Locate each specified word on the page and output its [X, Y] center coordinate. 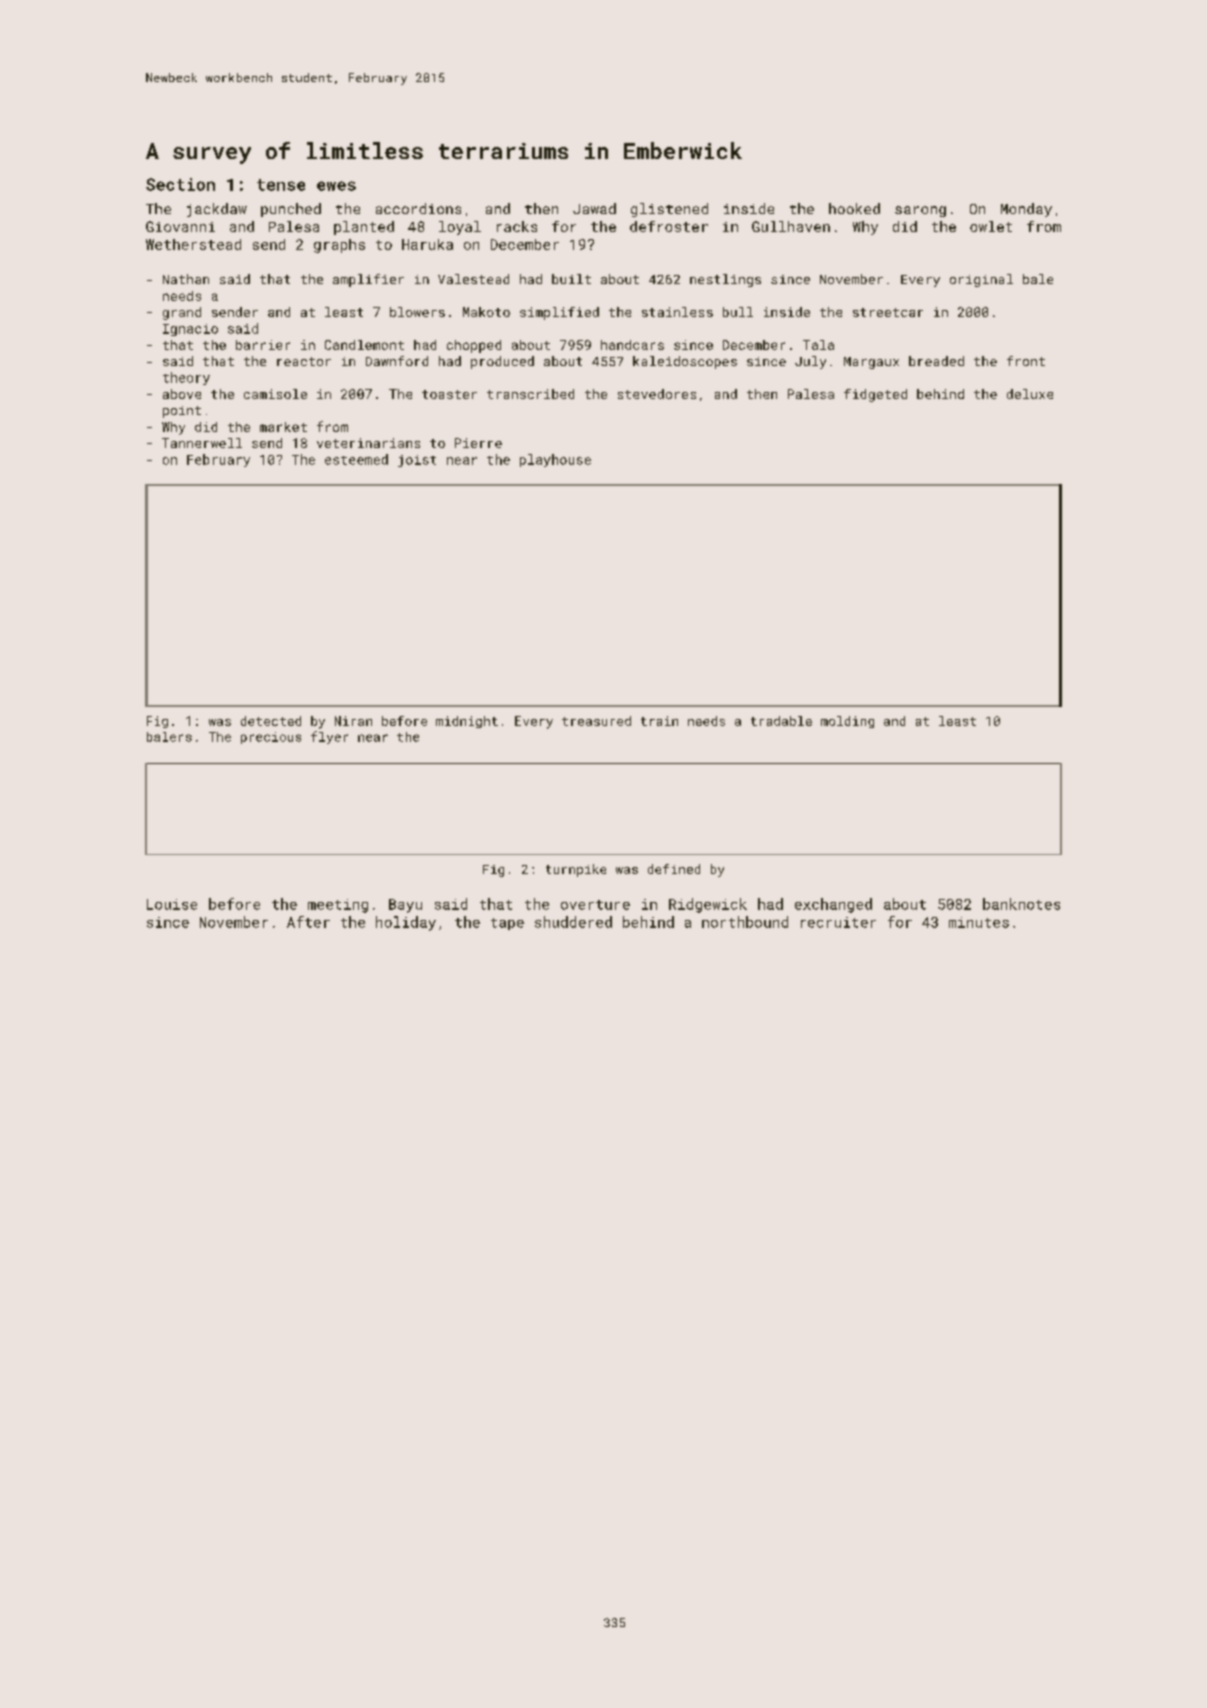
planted [364, 228]
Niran [353, 721]
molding [847, 722]
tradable [781, 721]
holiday [406, 923]
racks [517, 226]
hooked [854, 208]
